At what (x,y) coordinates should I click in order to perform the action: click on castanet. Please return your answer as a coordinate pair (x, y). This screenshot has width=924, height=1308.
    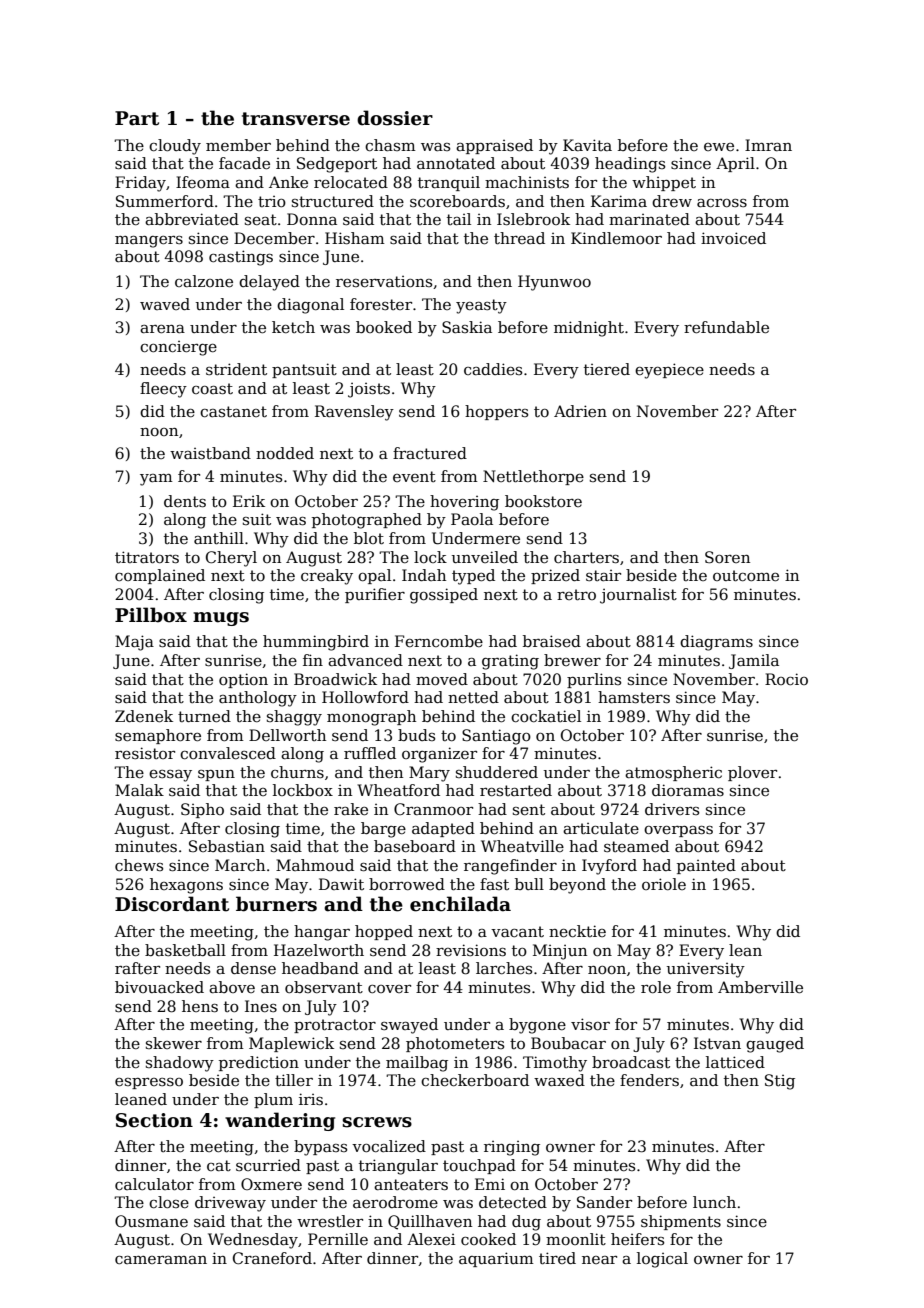
    Looking at the image, I should click on (233, 412).
